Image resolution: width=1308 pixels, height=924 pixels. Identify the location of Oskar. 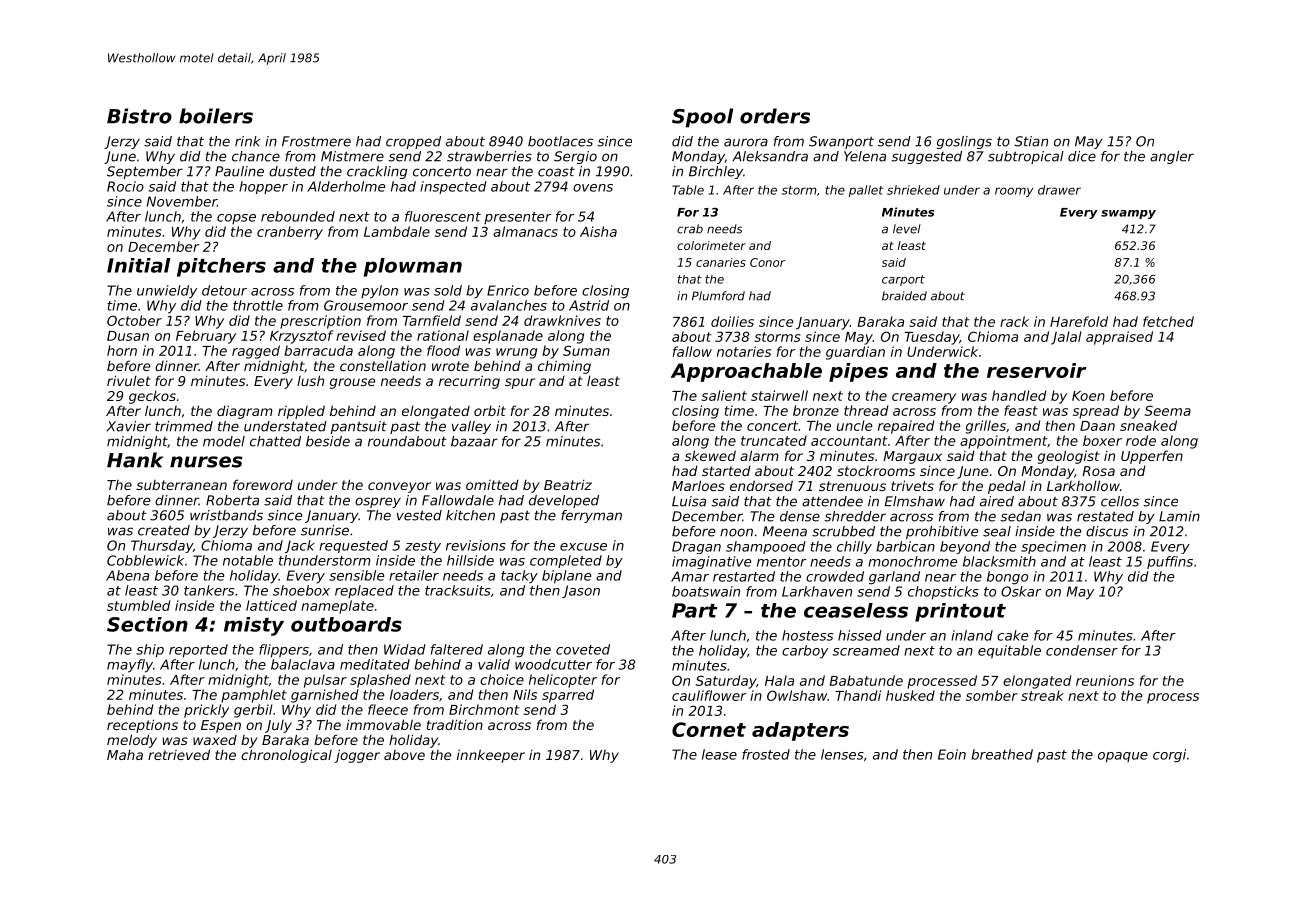
(1021, 591).
